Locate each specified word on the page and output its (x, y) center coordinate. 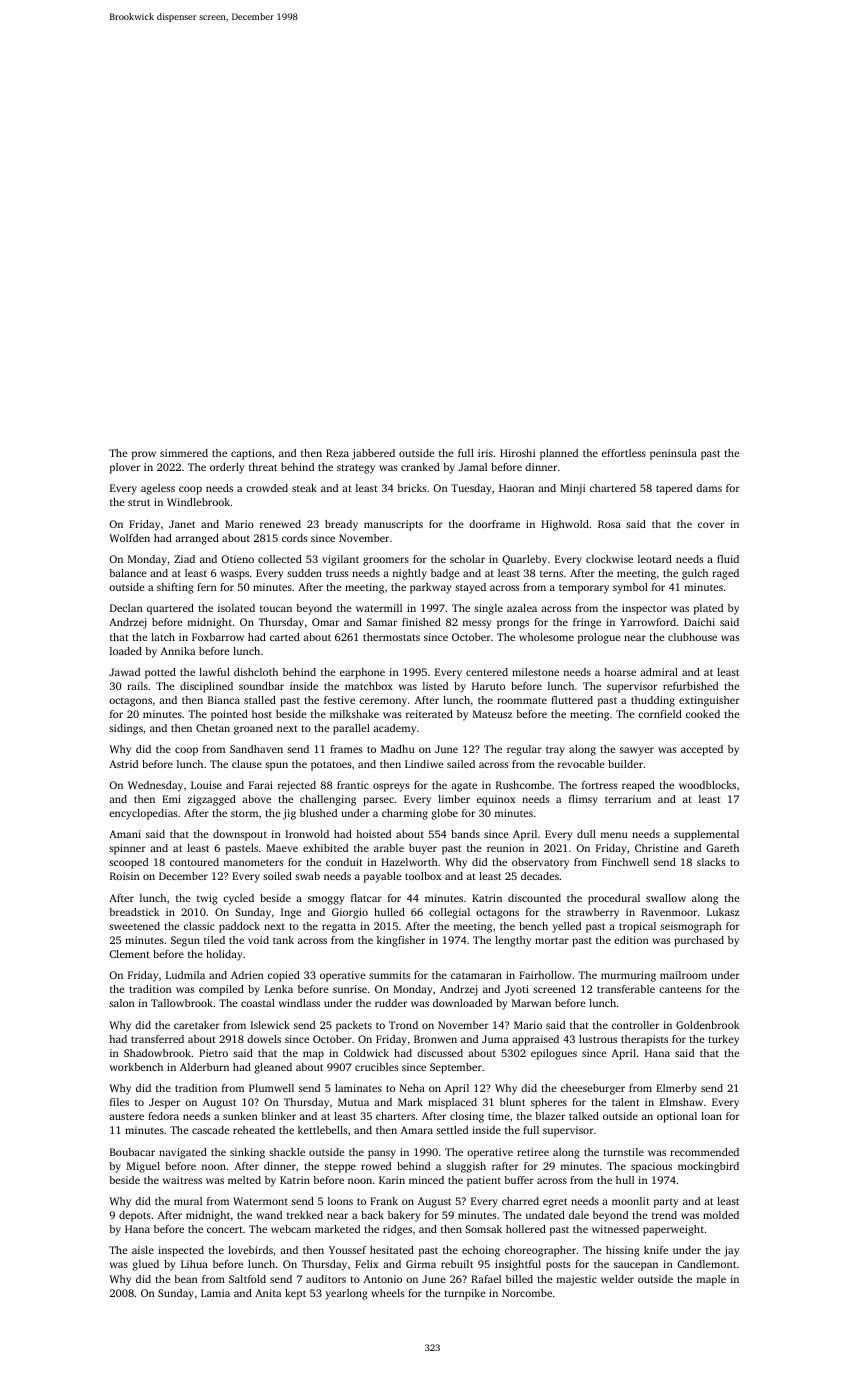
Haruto (488, 686)
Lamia (215, 1293)
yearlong (346, 1294)
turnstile (624, 1152)
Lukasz (723, 912)
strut (139, 502)
